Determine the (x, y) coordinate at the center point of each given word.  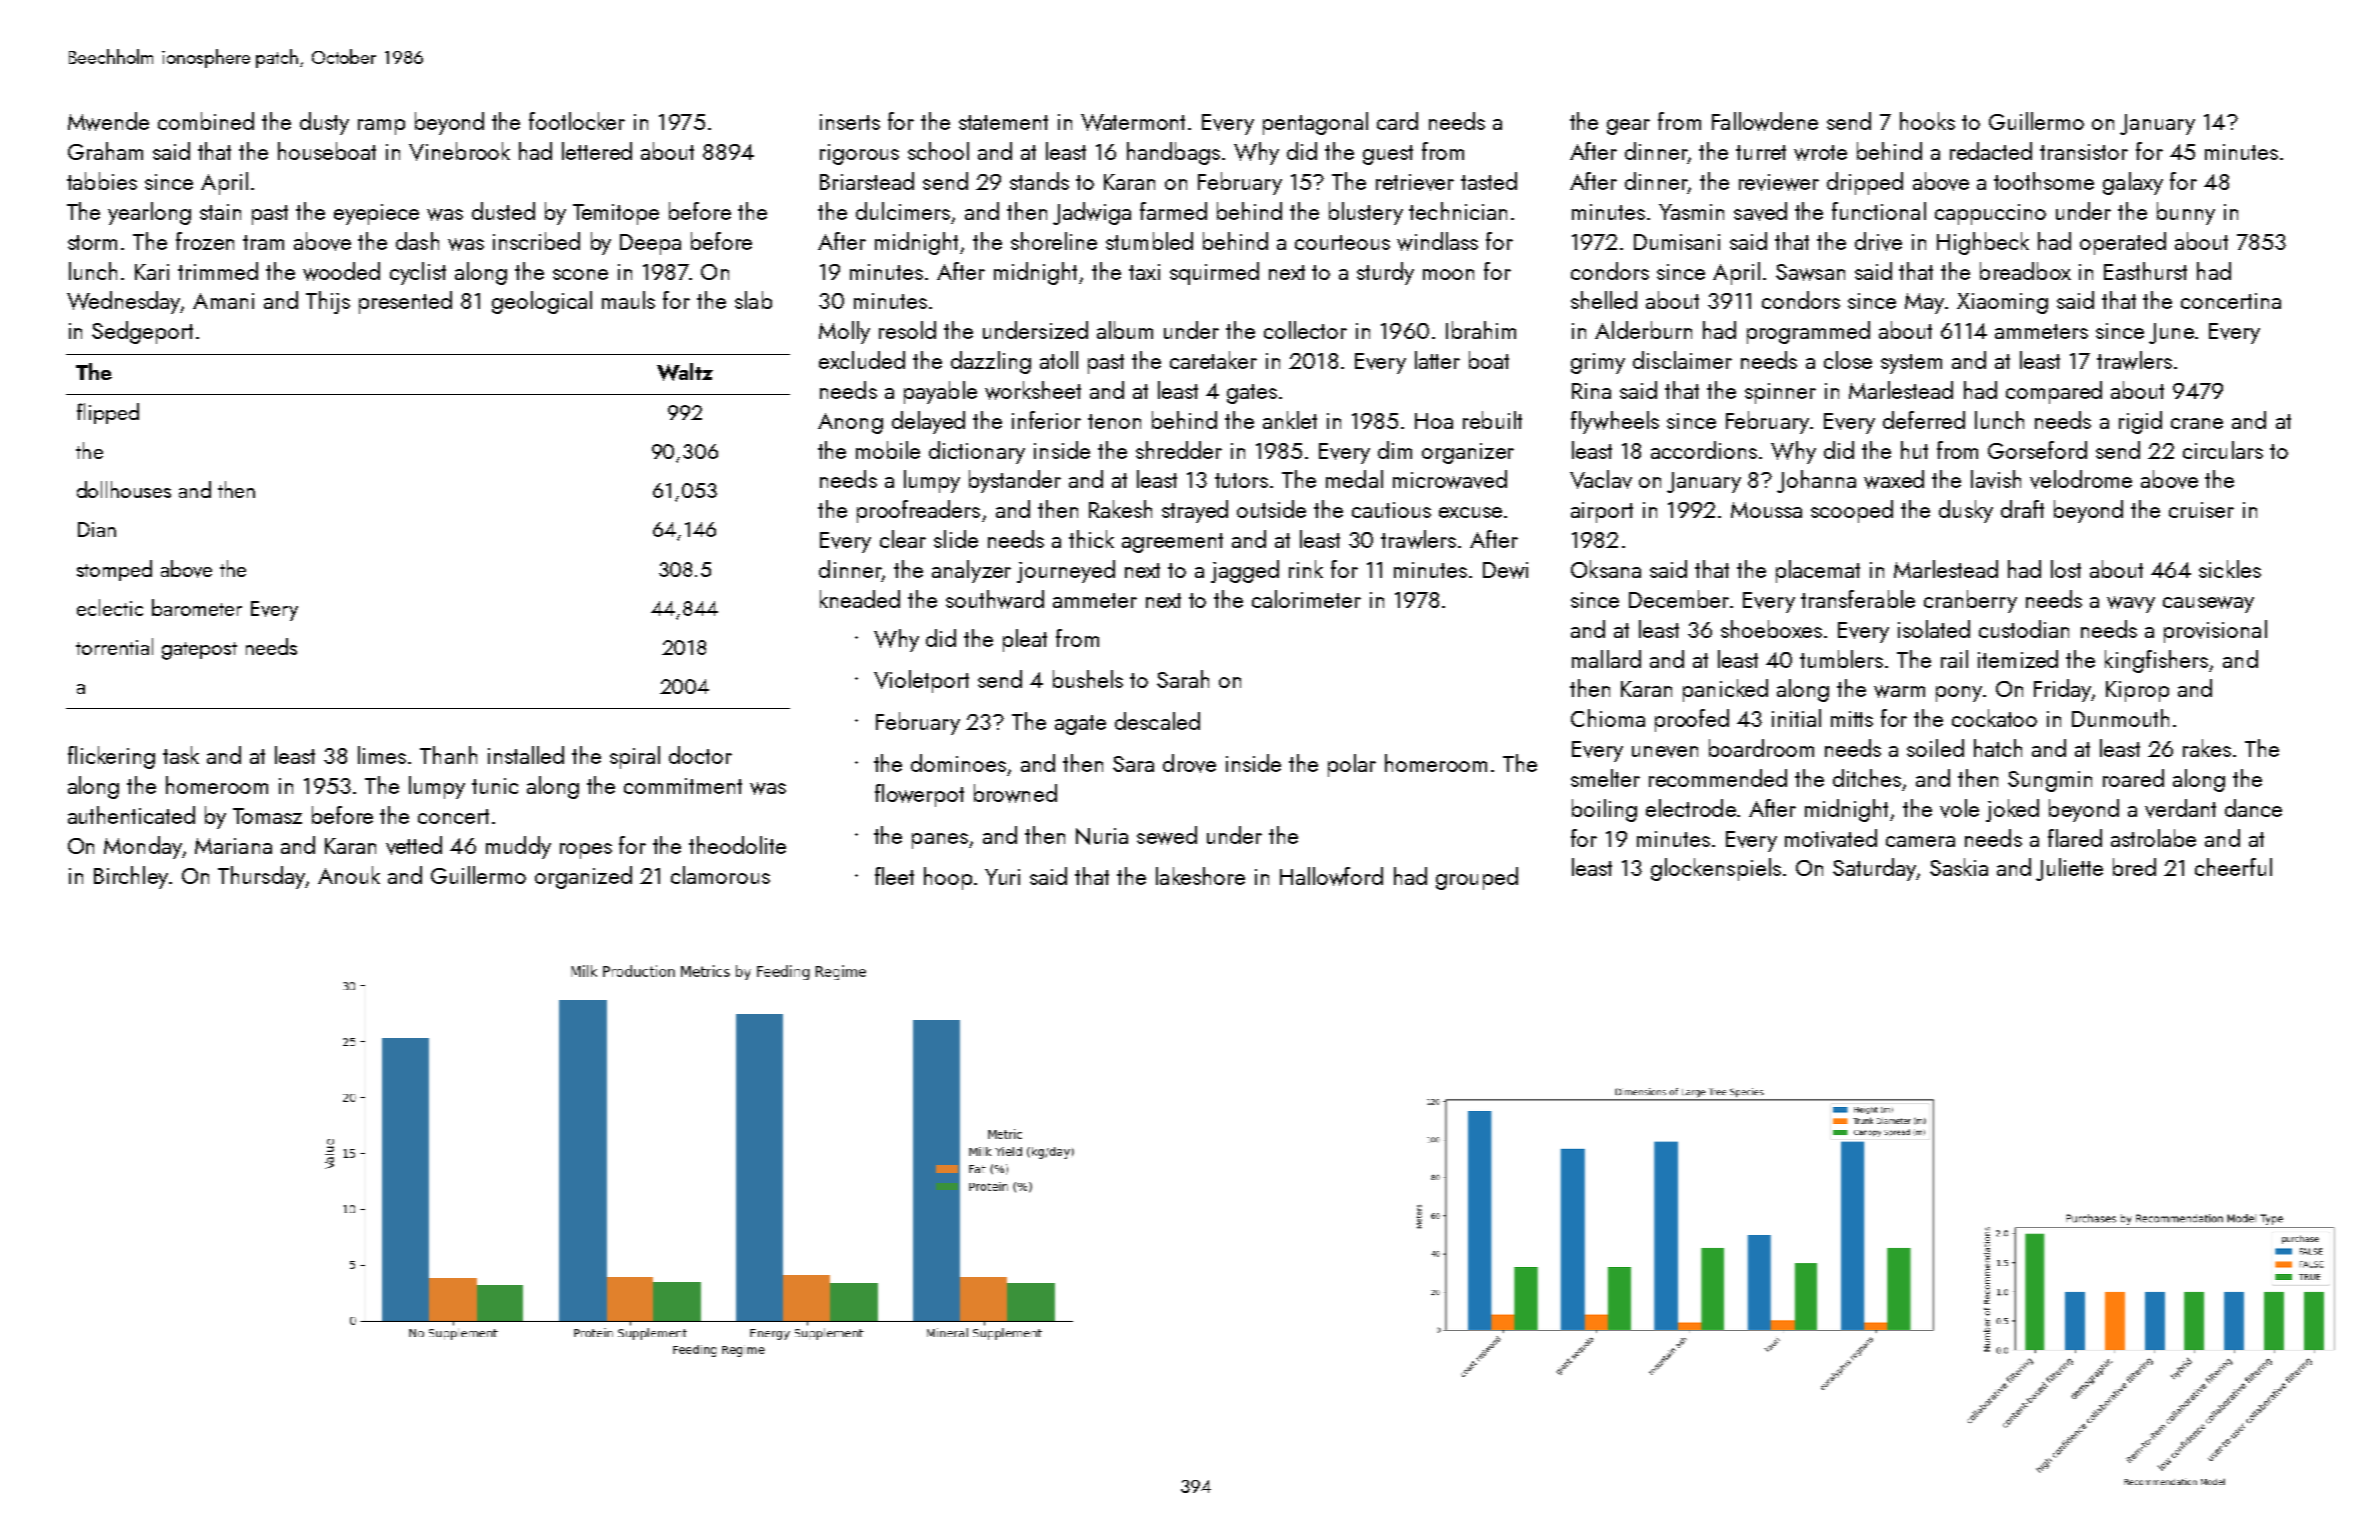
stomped (114, 570)
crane (2197, 423)
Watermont (1133, 122)
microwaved (1450, 479)
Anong (850, 423)
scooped (1852, 511)
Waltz (685, 372)
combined (206, 121)
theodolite (737, 845)
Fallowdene (1765, 121)
